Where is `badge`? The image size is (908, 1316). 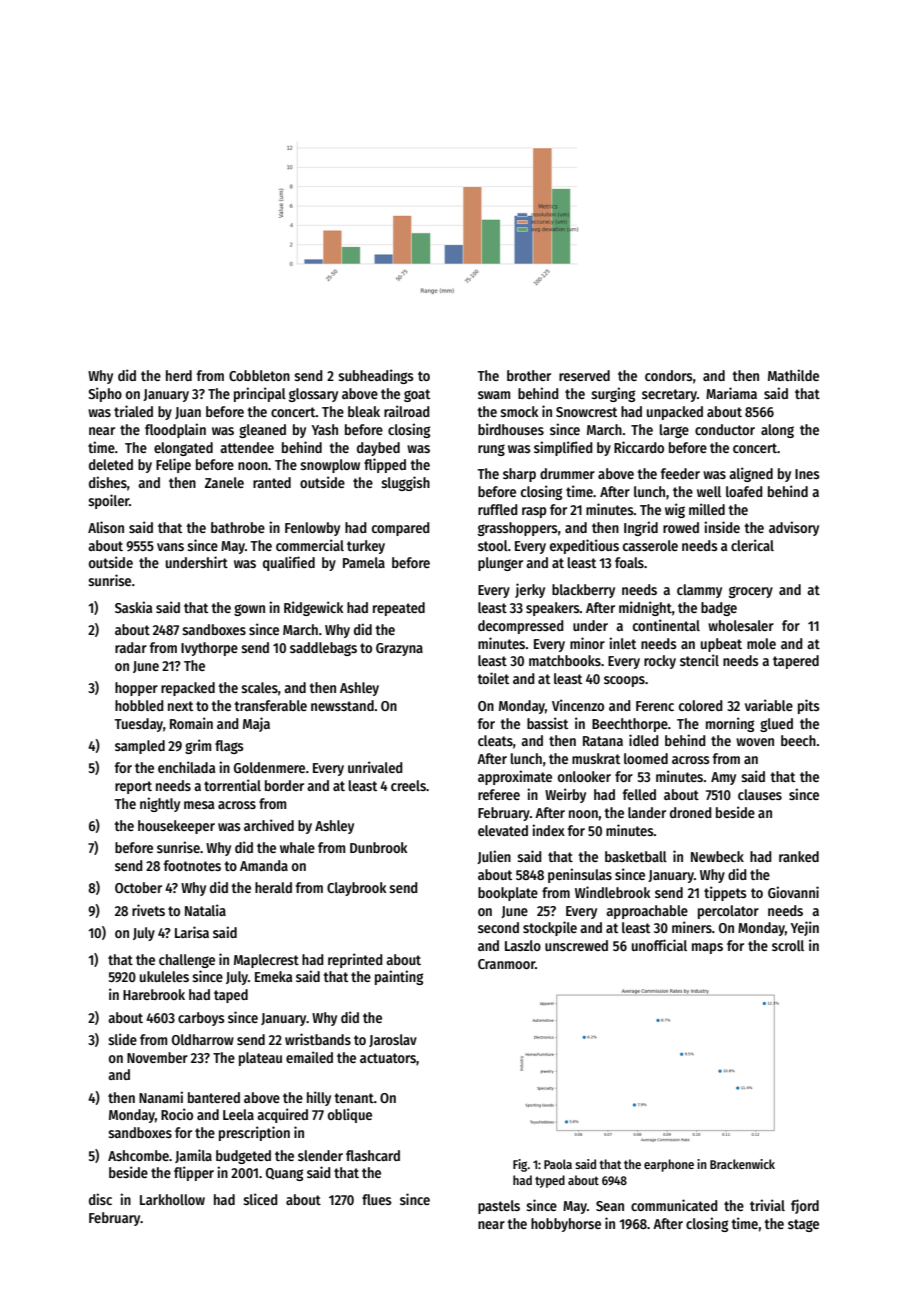
badge is located at coordinates (719, 609).
